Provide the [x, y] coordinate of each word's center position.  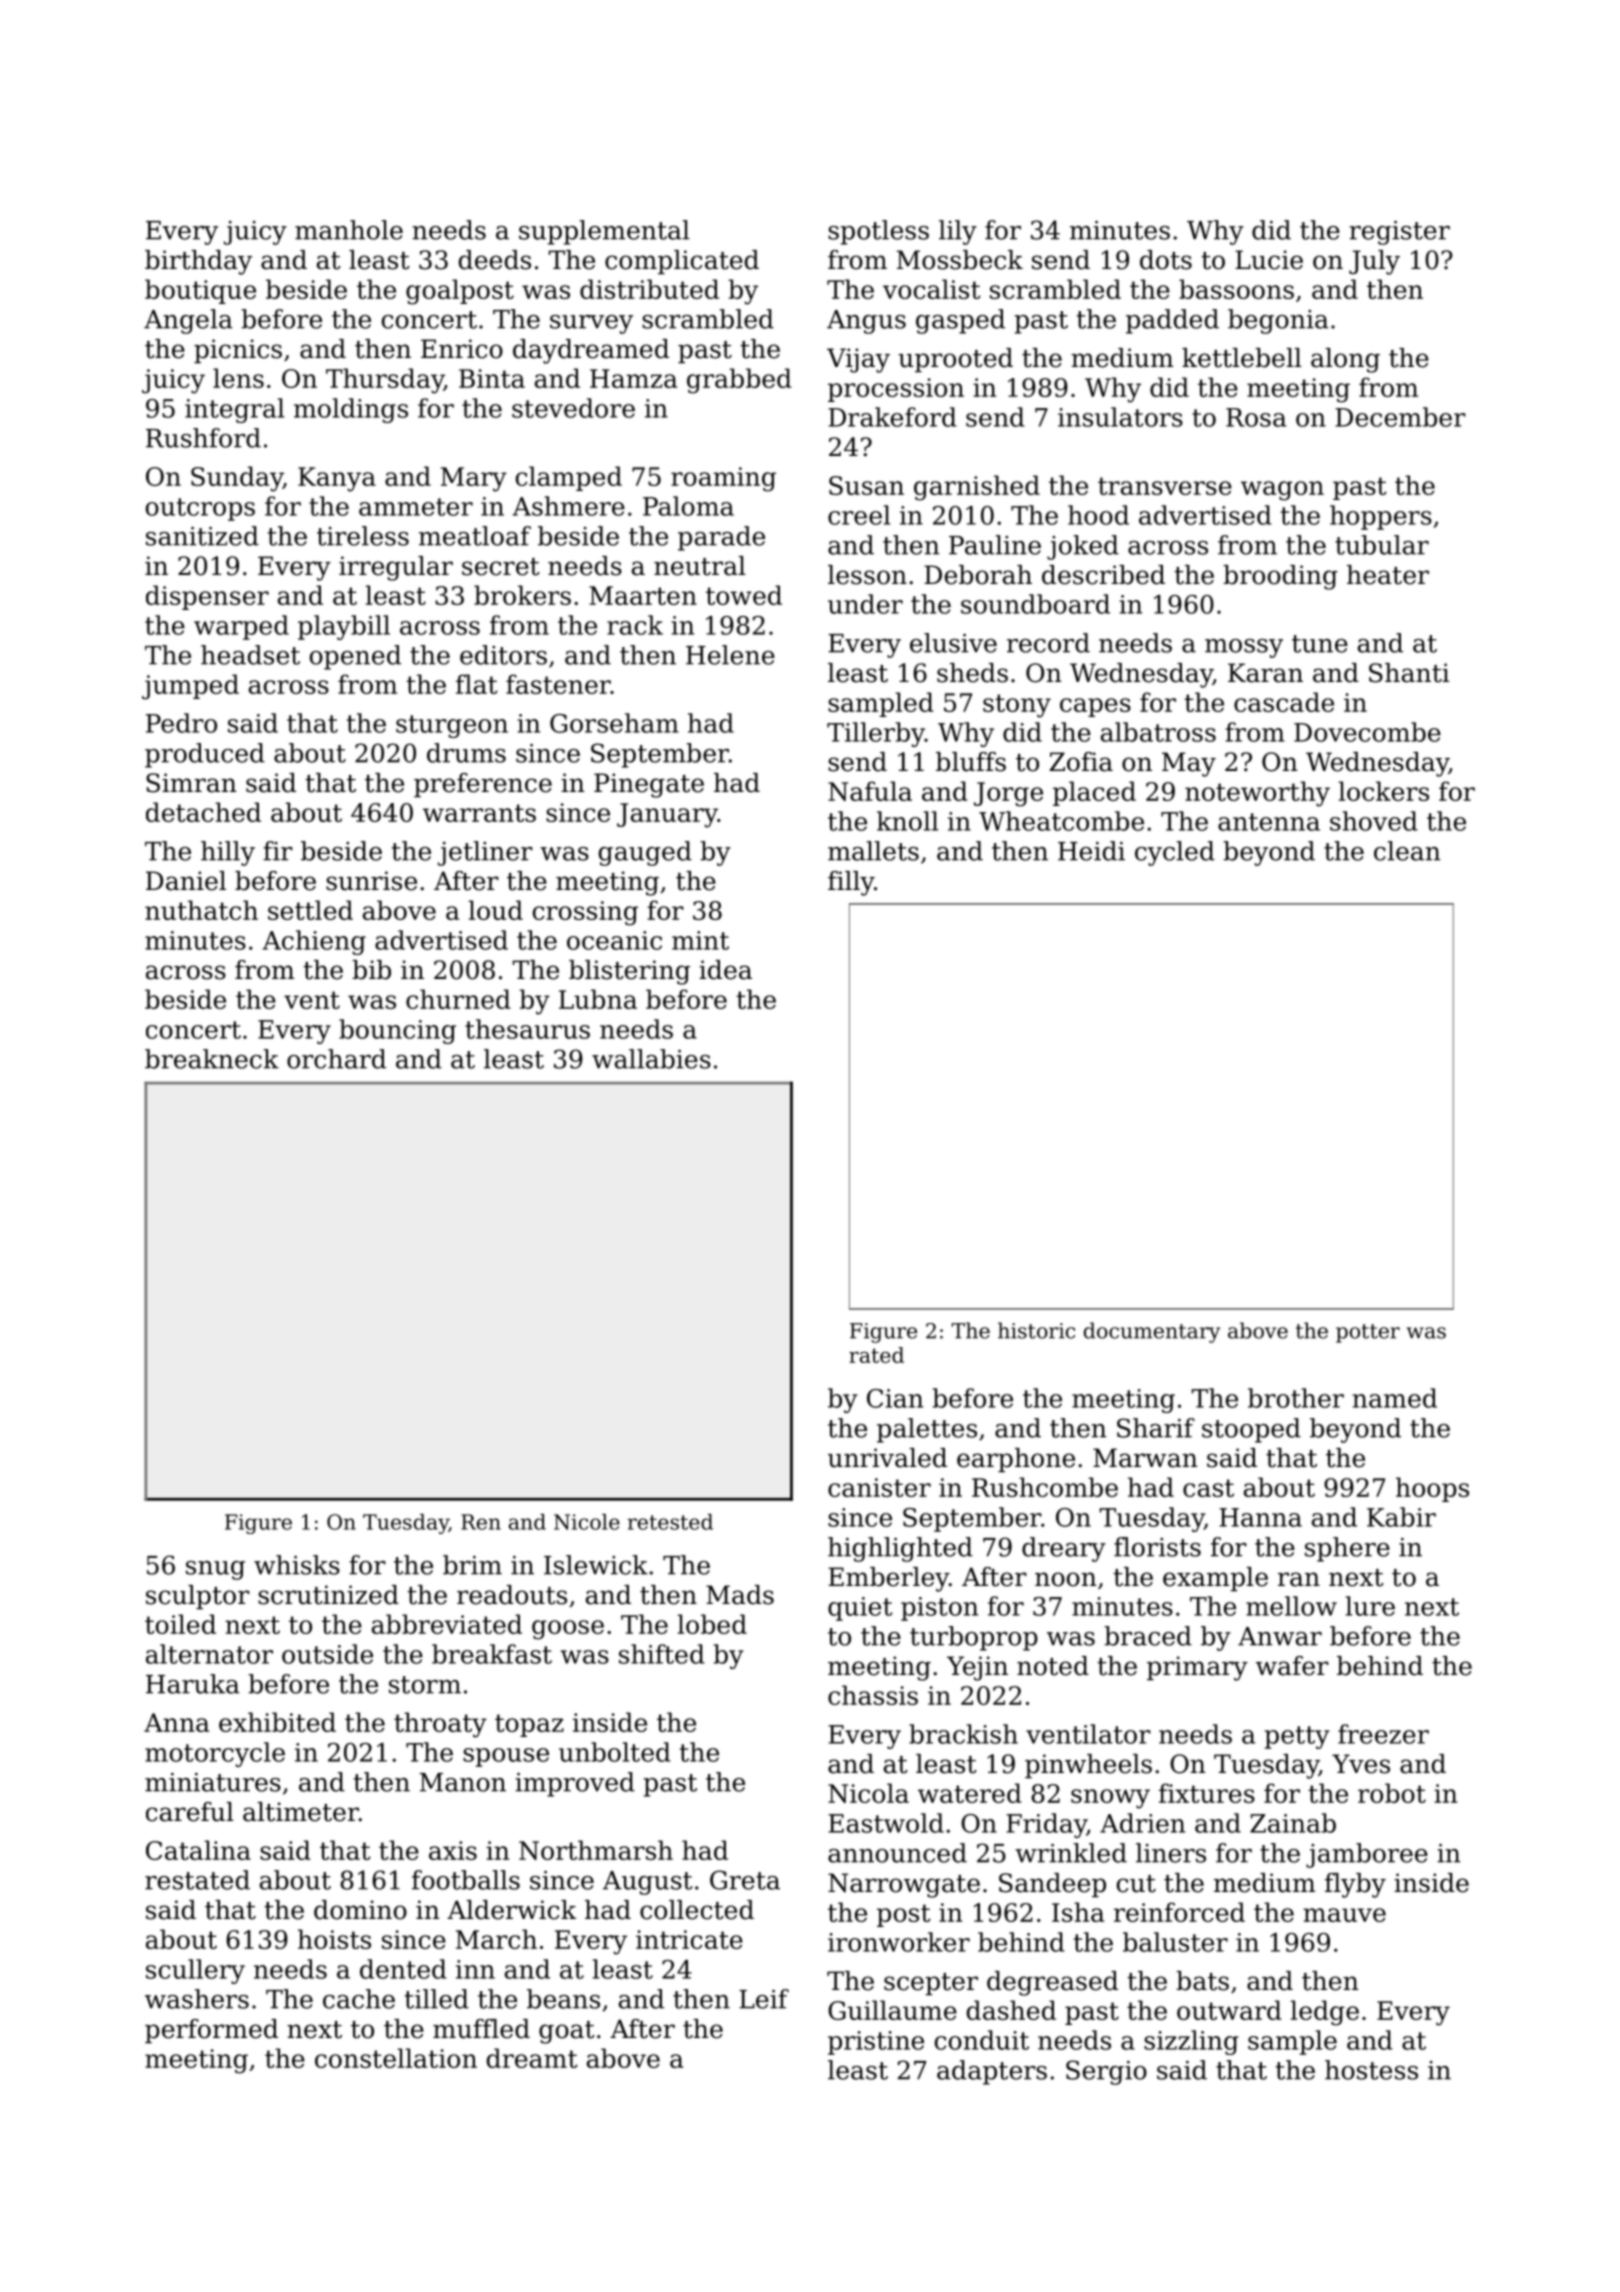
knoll [907, 821]
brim [472, 1565]
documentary [1152, 1332]
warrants [479, 813]
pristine [876, 2043]
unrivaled [887, 1458]
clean [1407, 851]
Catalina [198, 1850]
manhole [349, 230]
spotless [878, 232]
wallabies [651, 1059]
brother [1296, 1398]
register [1399, 233]
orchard [336, 1059]
